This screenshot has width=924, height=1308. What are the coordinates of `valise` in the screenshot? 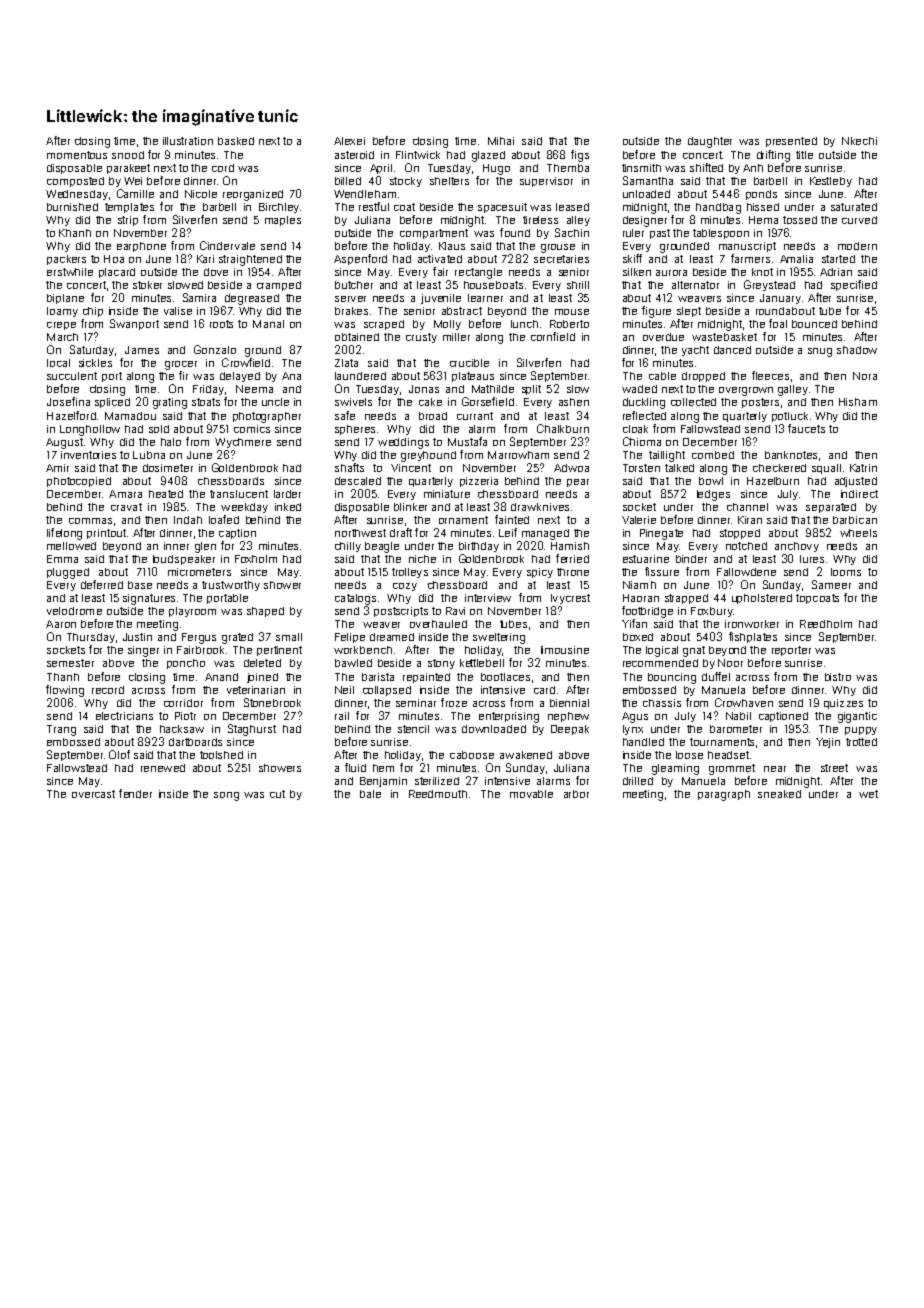 It's located at (178, 311).
